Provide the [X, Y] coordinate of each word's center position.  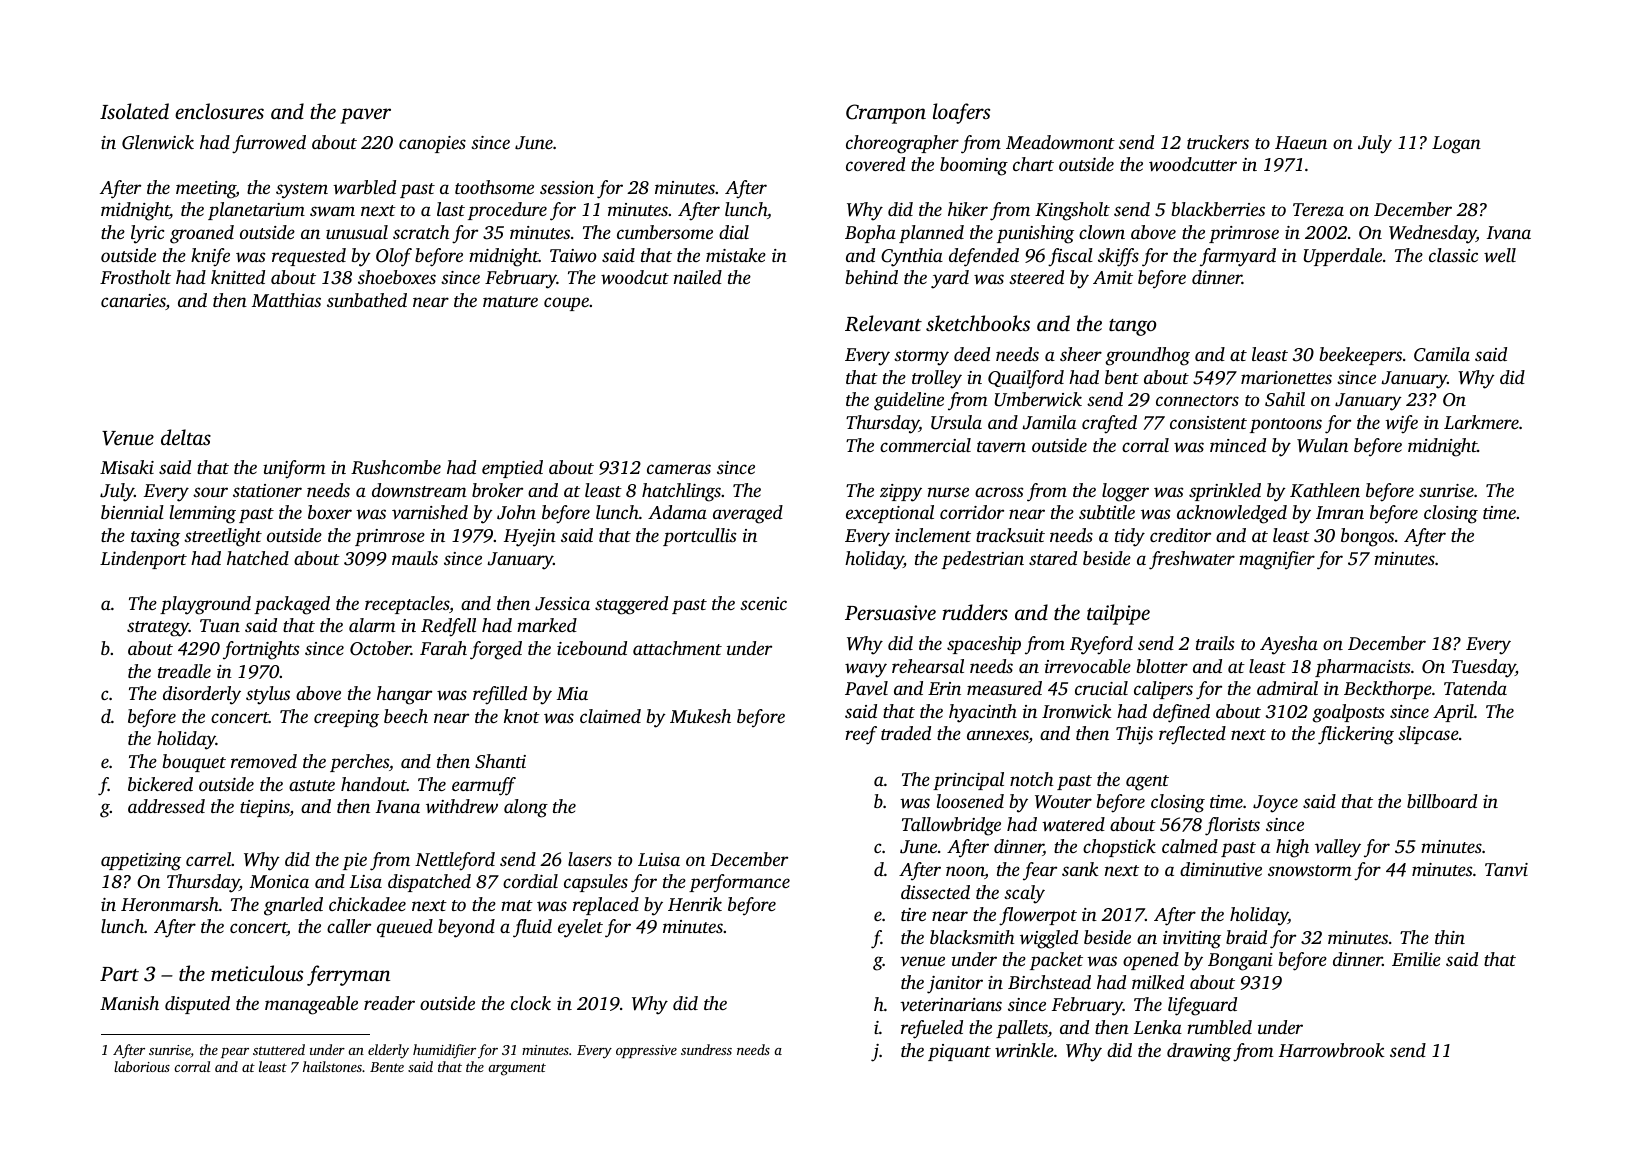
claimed [610, 716]
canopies [432, 144]
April [1453, 713]
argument [517, 1069]
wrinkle [1024, 1050]
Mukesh [700, 716]
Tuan [220, 625]
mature [510, 301]
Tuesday [1484, 668]
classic [1453, 255]
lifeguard [1202, 1006]
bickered [160, 784]
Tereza [1318, 209]
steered [1036, 277]
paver [365, 116]
